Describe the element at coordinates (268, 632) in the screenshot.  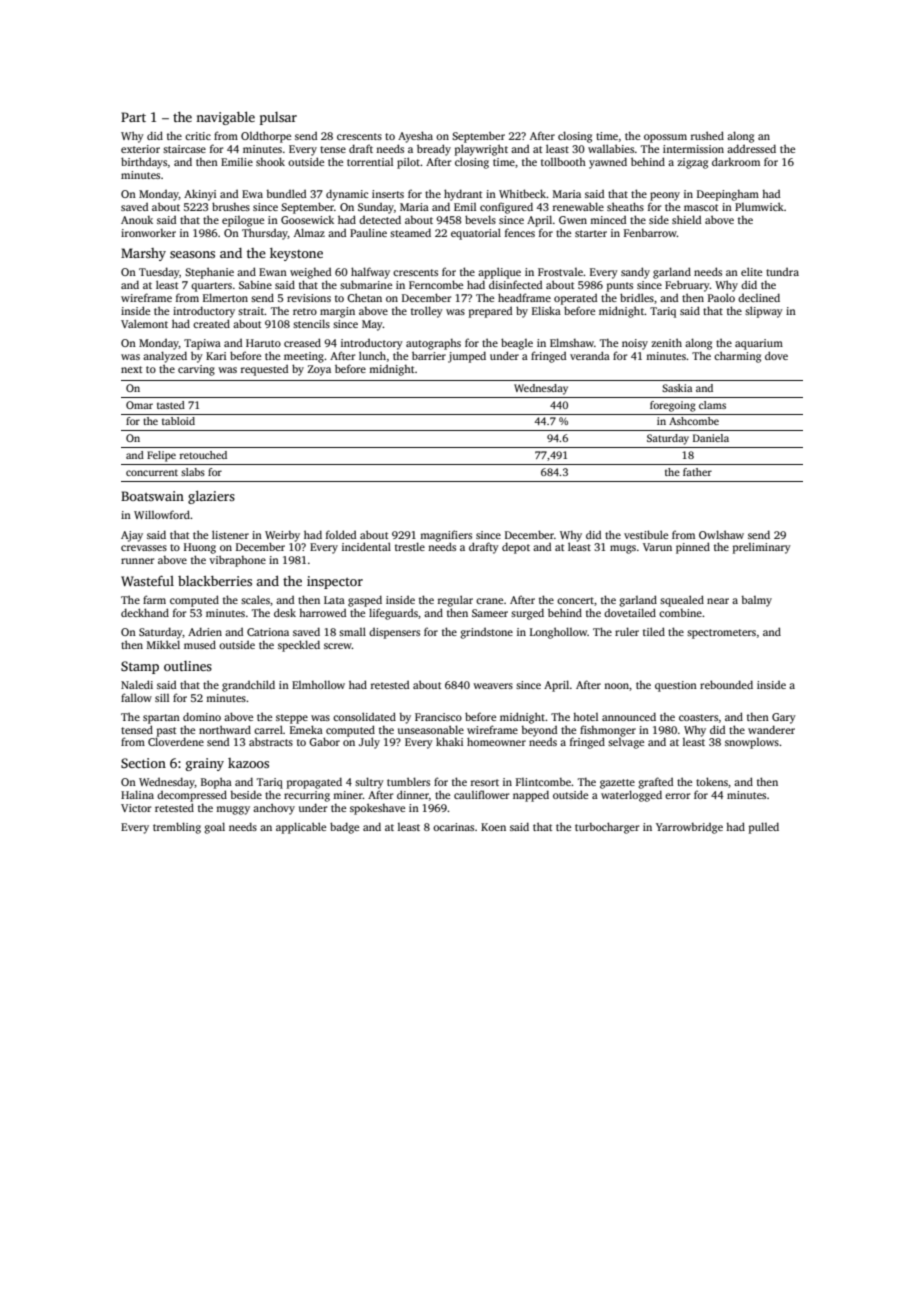
I see `Catriona` at that location.
